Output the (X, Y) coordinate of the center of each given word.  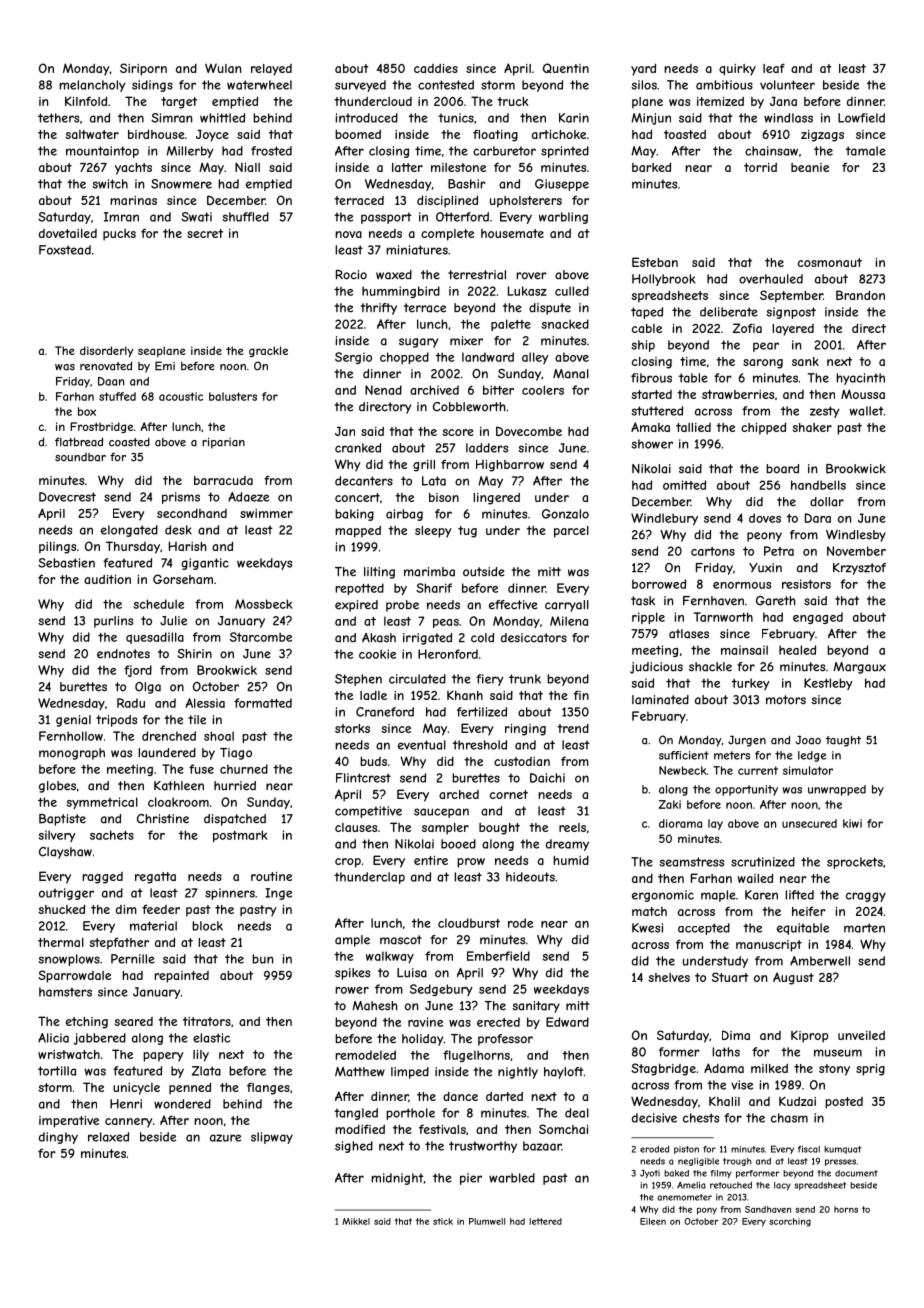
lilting (379, 573)
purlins (113, 622)
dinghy (58, 1138)
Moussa (863, 394)
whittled (222, 118)
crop (348, 863)
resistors (806, 584)
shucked (61, 909)
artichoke (559, 134)
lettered (545, 1221)
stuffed (117, 396)
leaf (774, 68)
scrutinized (763, 862)
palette (511, 325)
